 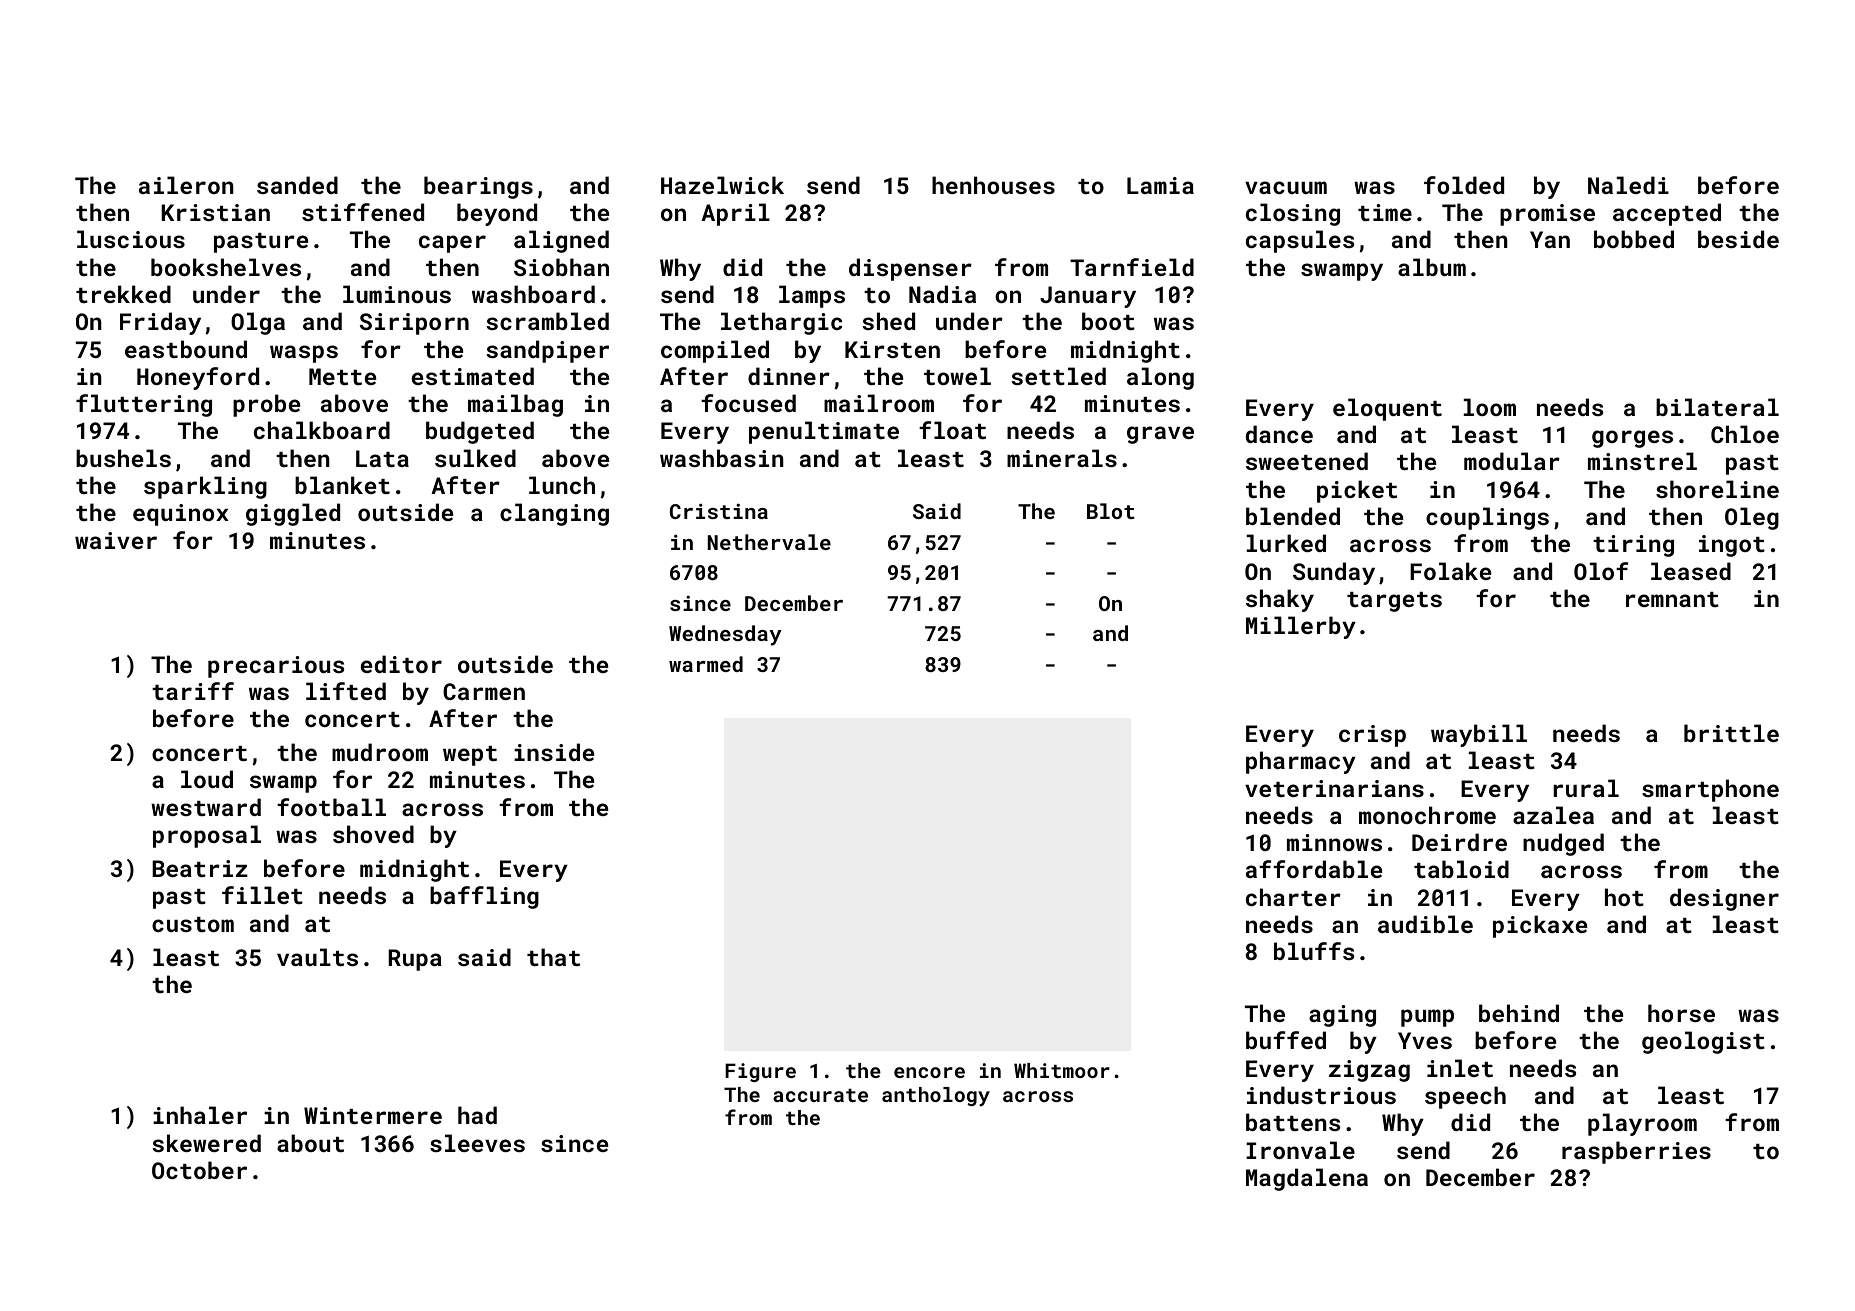 I want to click on loud, so click(x=207, y=779).
